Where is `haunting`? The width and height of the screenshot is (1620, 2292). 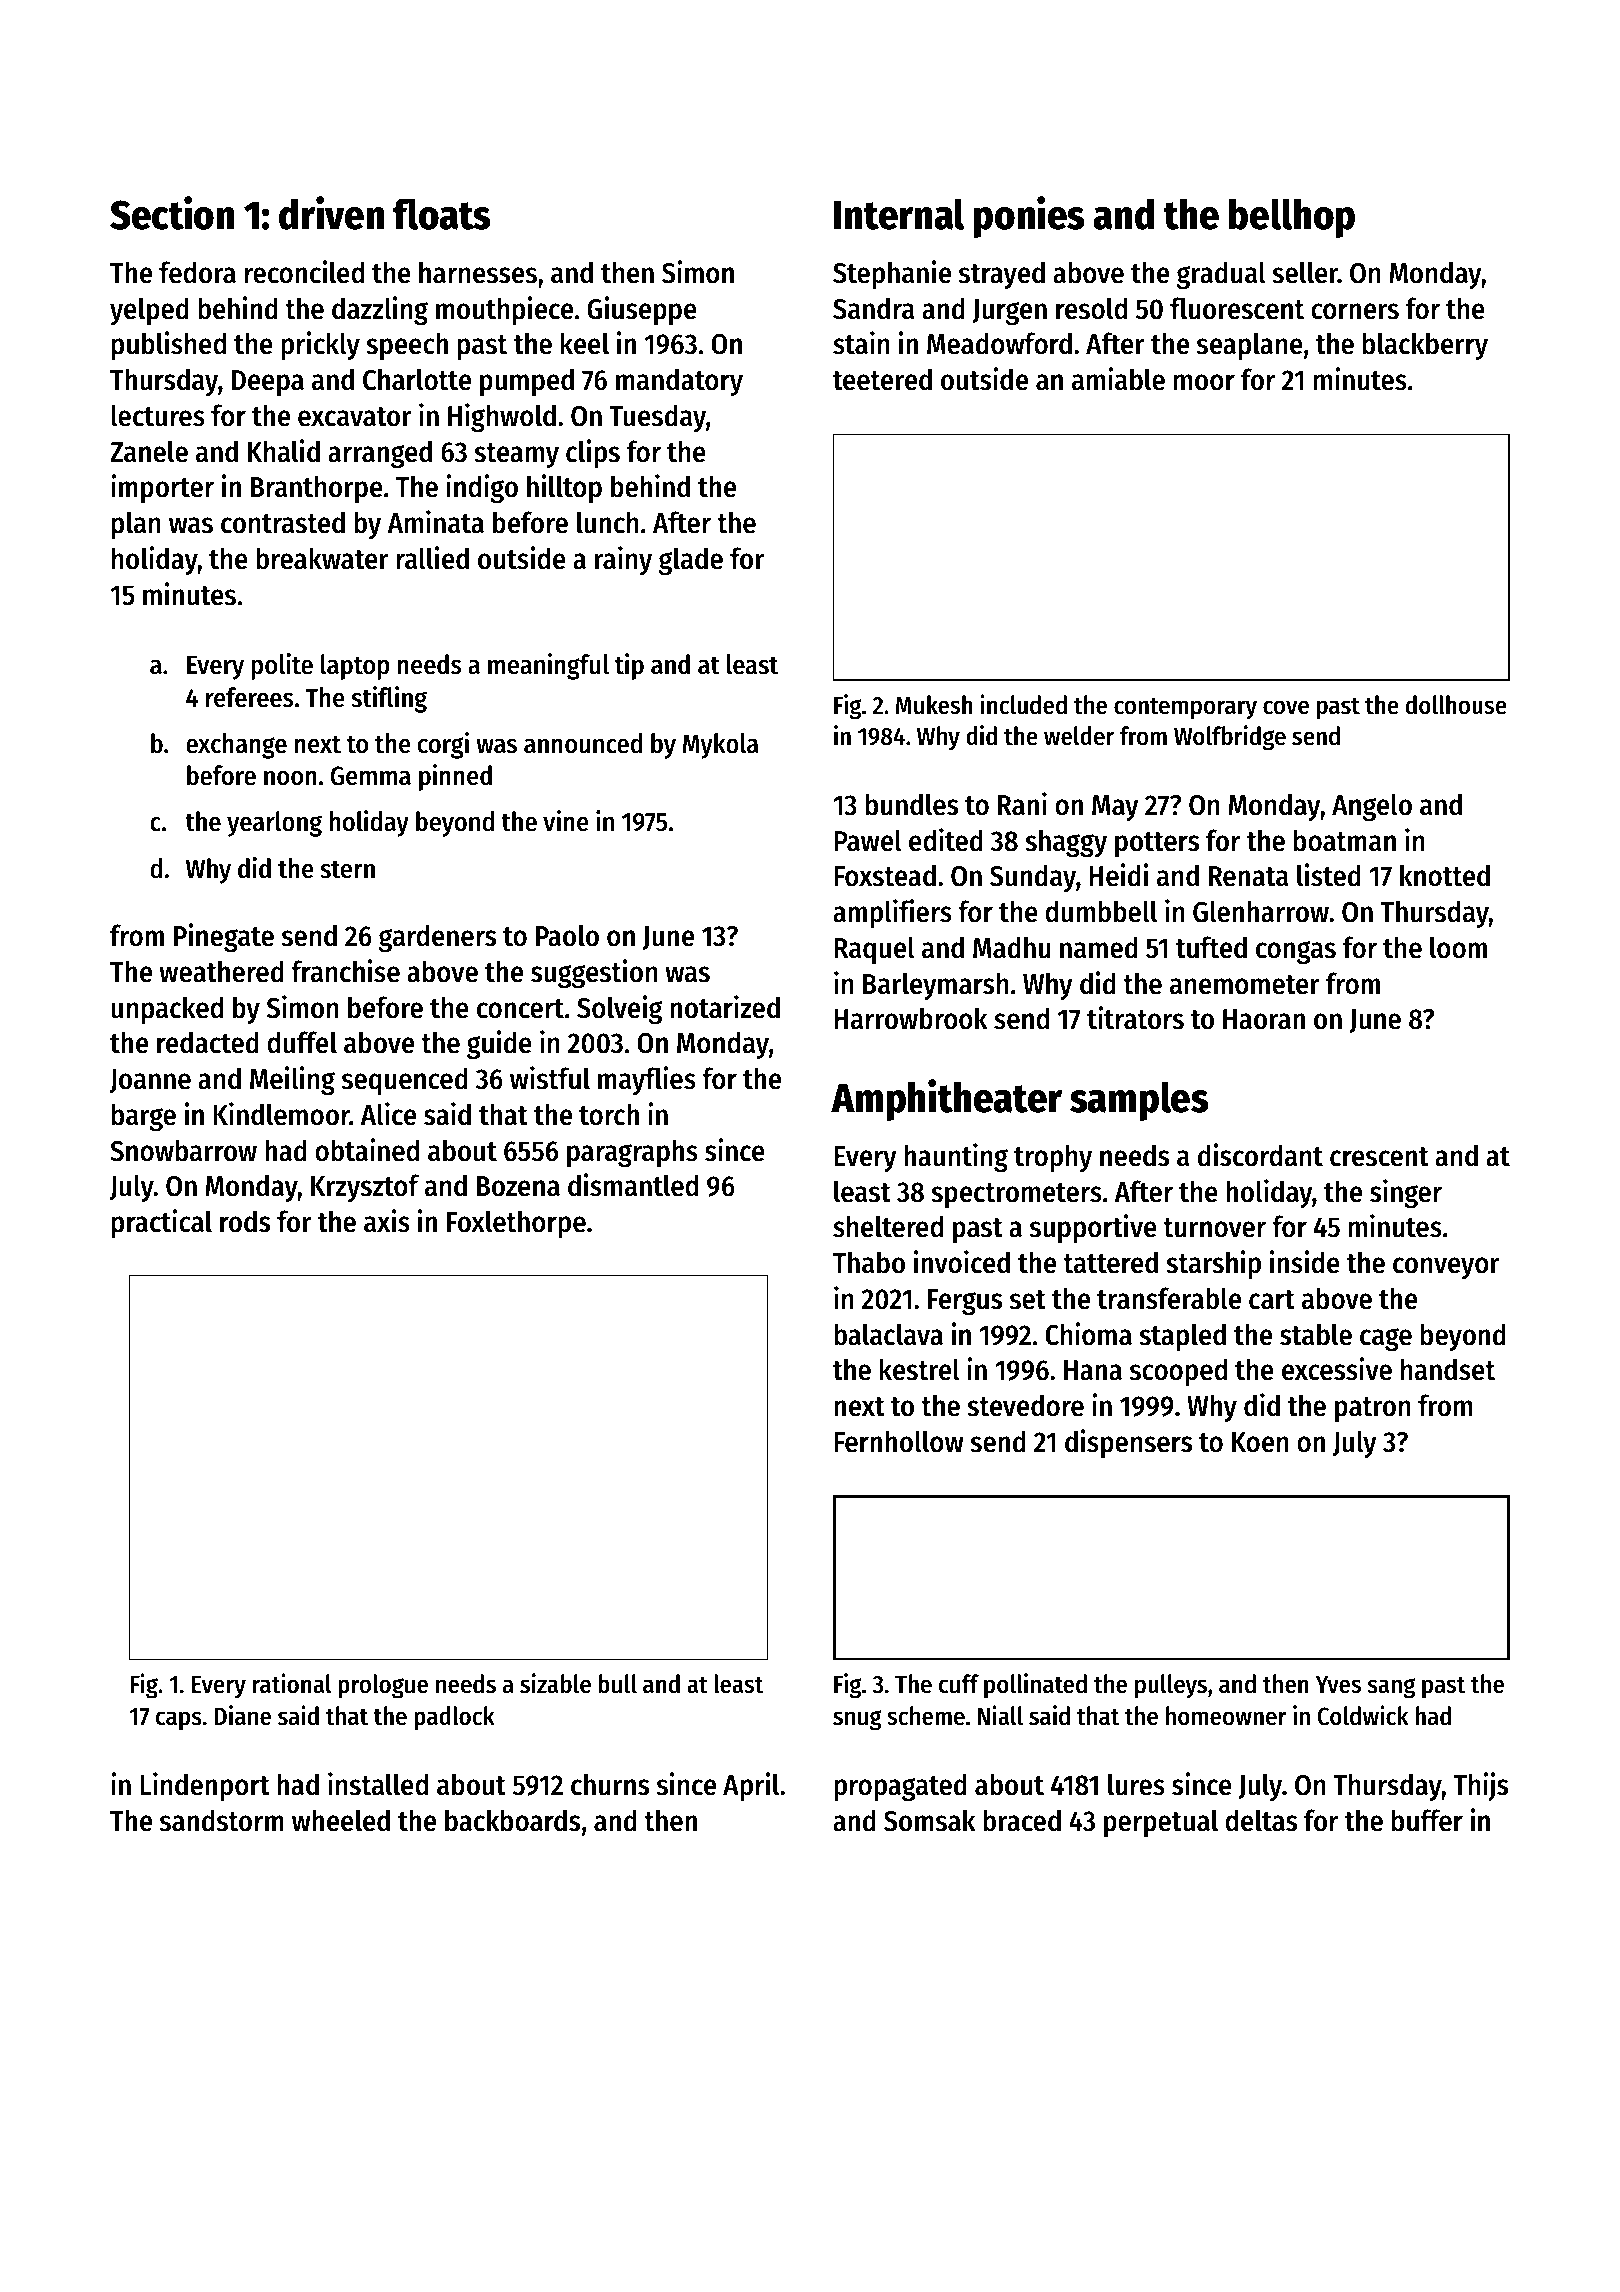 haunting is located at coordinates (956, 1157).
